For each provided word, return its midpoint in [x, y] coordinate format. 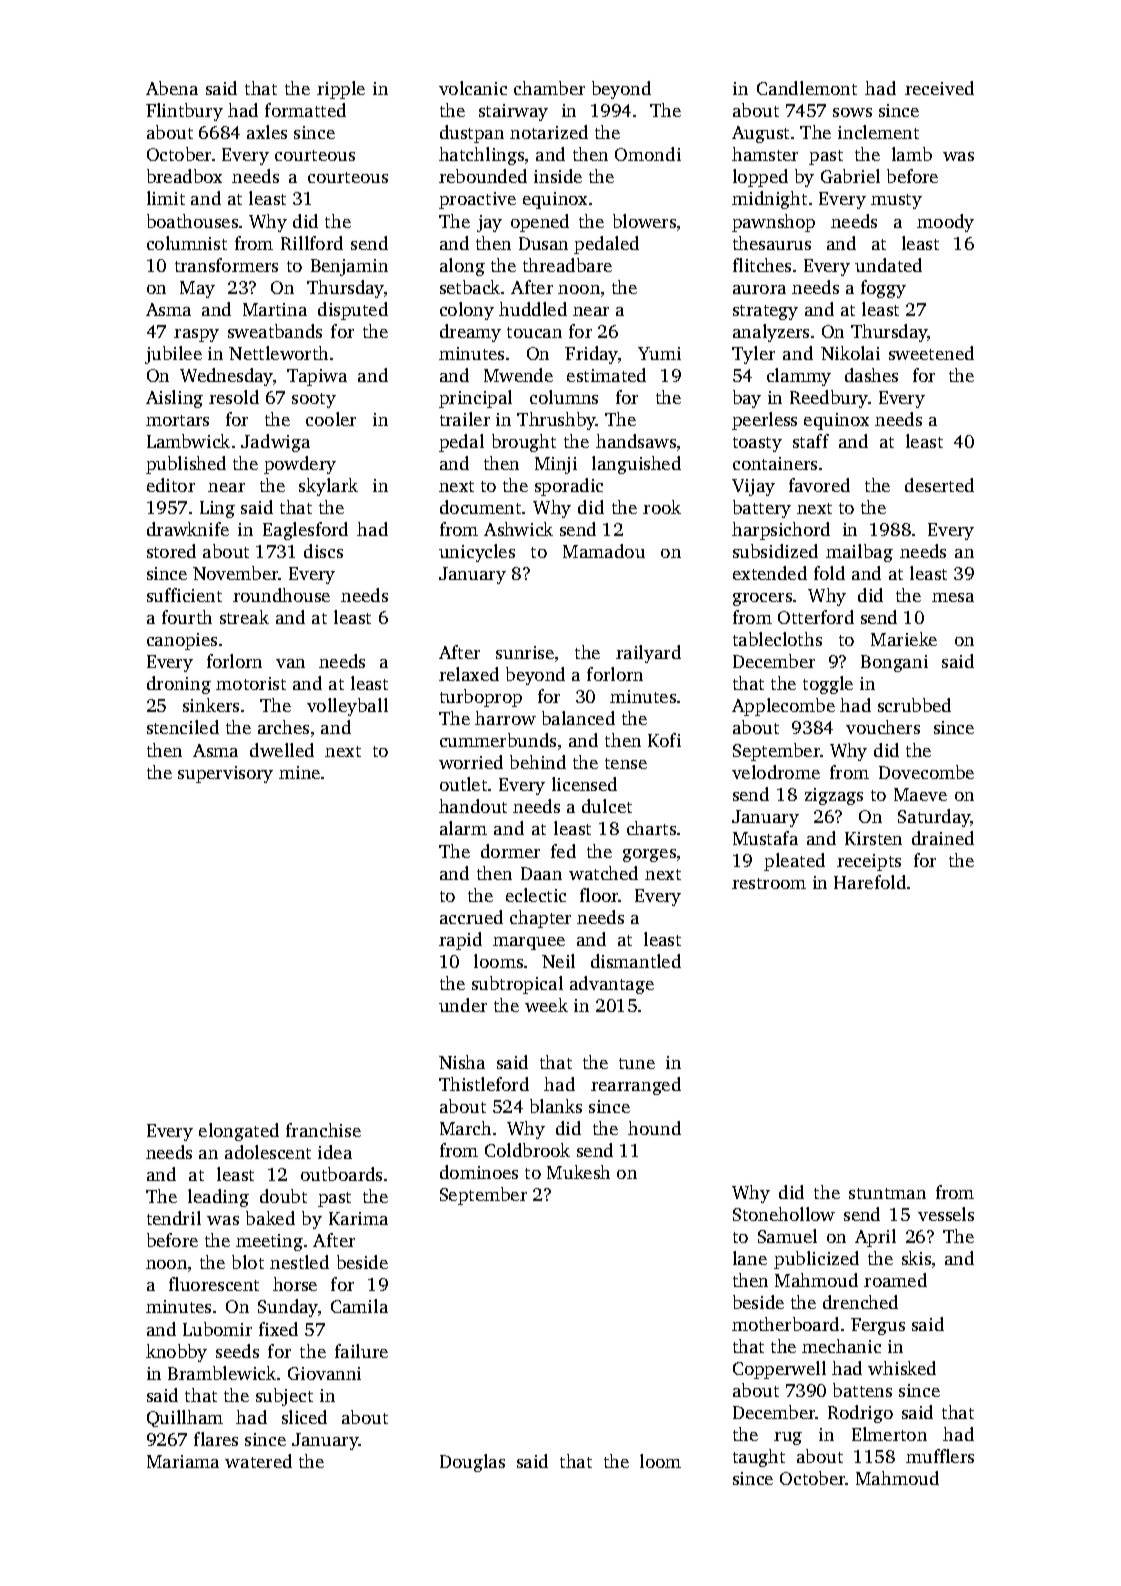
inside [558, 176]
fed [563, 851]
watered [258, 1461]
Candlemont [807, 88]
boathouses [192, 221]
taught [759, 1458]
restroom [769, 883]
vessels [946, 1214]
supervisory [225, 774]
